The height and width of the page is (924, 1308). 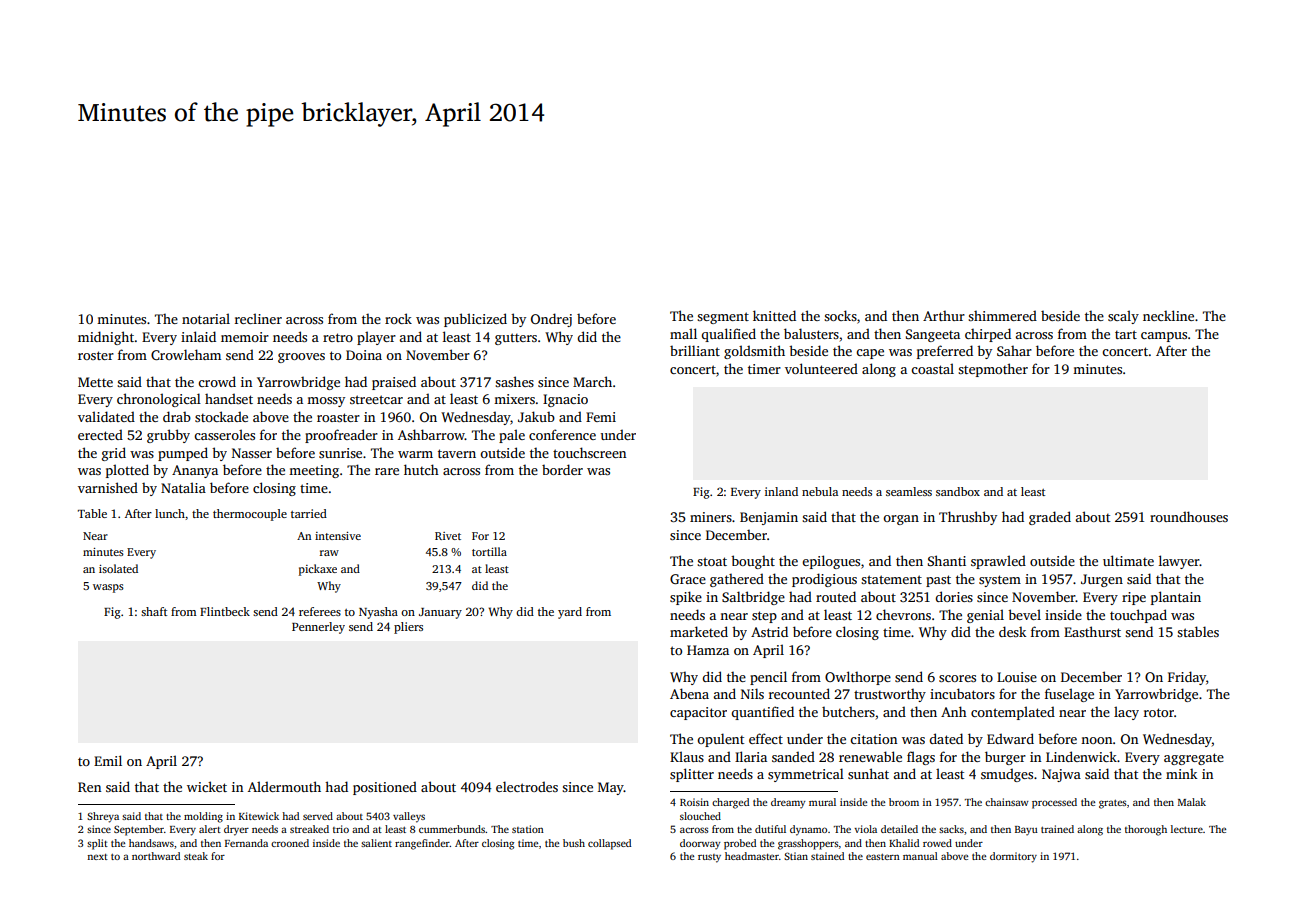 What do you see at coordinates (1187, 829) in the page?
I see `lecture` at bounding box center [1187, 829].
